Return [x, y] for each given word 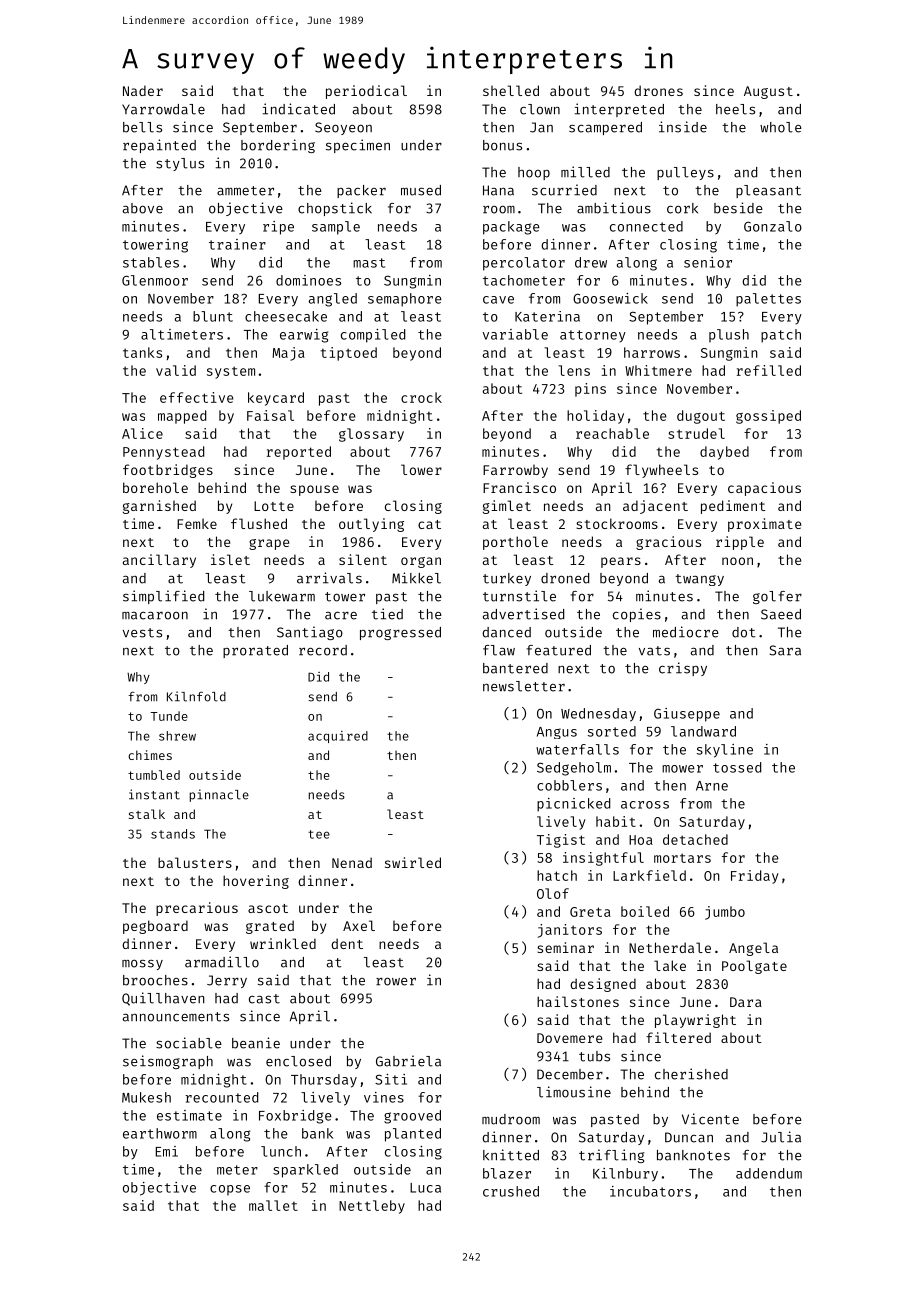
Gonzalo [773, 226]
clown [540, 109]
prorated [255, 651]
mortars [682, 858]
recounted [222, 1097]
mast [369, 263]
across [645, 805]
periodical [366, 92]
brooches [155, 980]
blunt [213, 316]
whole [781, 127]
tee [319, 834]
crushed [511, 1191]
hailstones [578, 1001]
